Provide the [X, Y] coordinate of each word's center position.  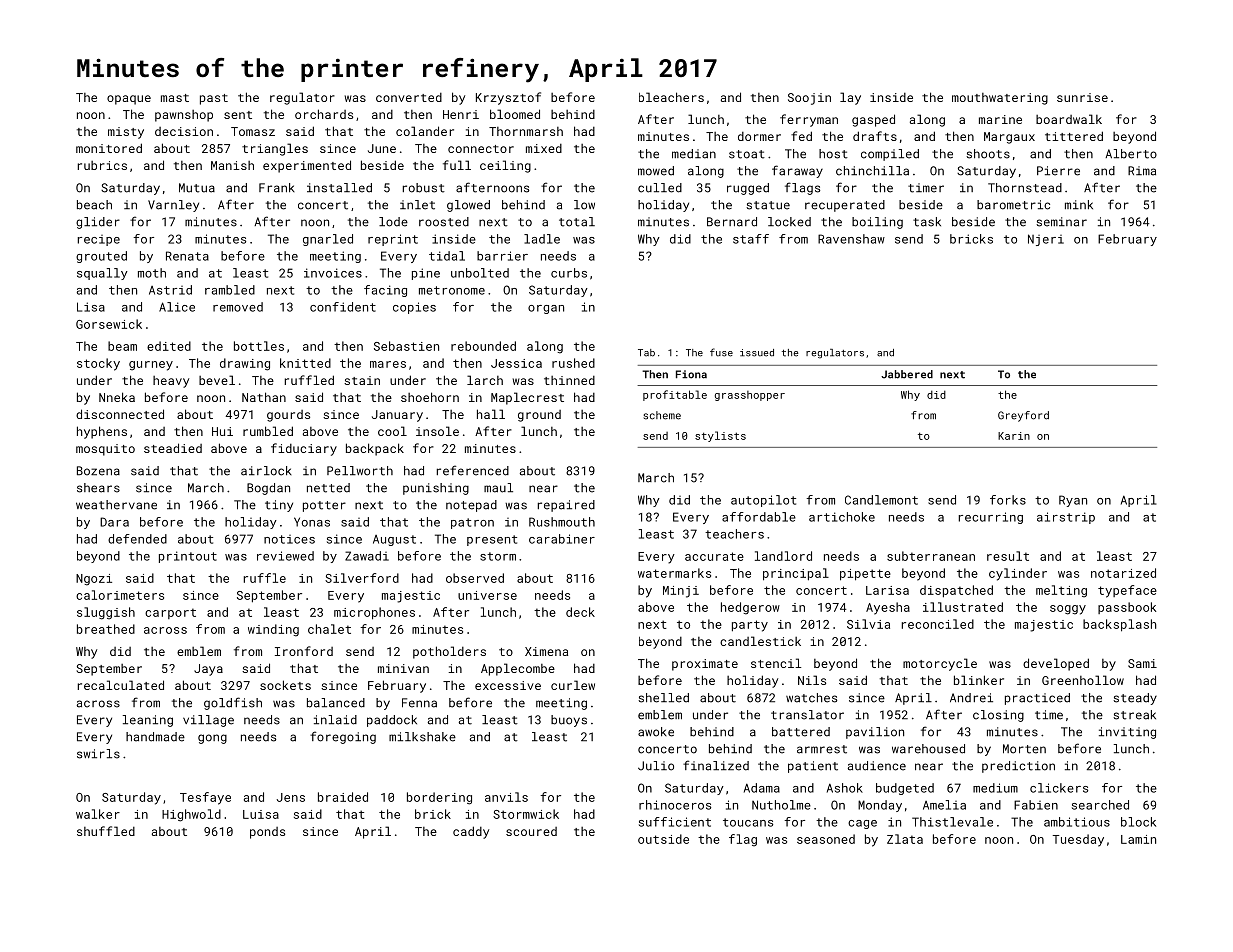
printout [188, 557]
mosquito [105, 450]
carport [170, 613]
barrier [502, 256]
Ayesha [888, 608]
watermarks [674, 573]
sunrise [1082, 97]
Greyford [1023, 416]
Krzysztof [508, 98]
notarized [1123, 573]
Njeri [1046, 240]
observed [475, 578]
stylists [720, 436]
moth [152, 273]
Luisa [261, 814]
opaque [129, 100]
